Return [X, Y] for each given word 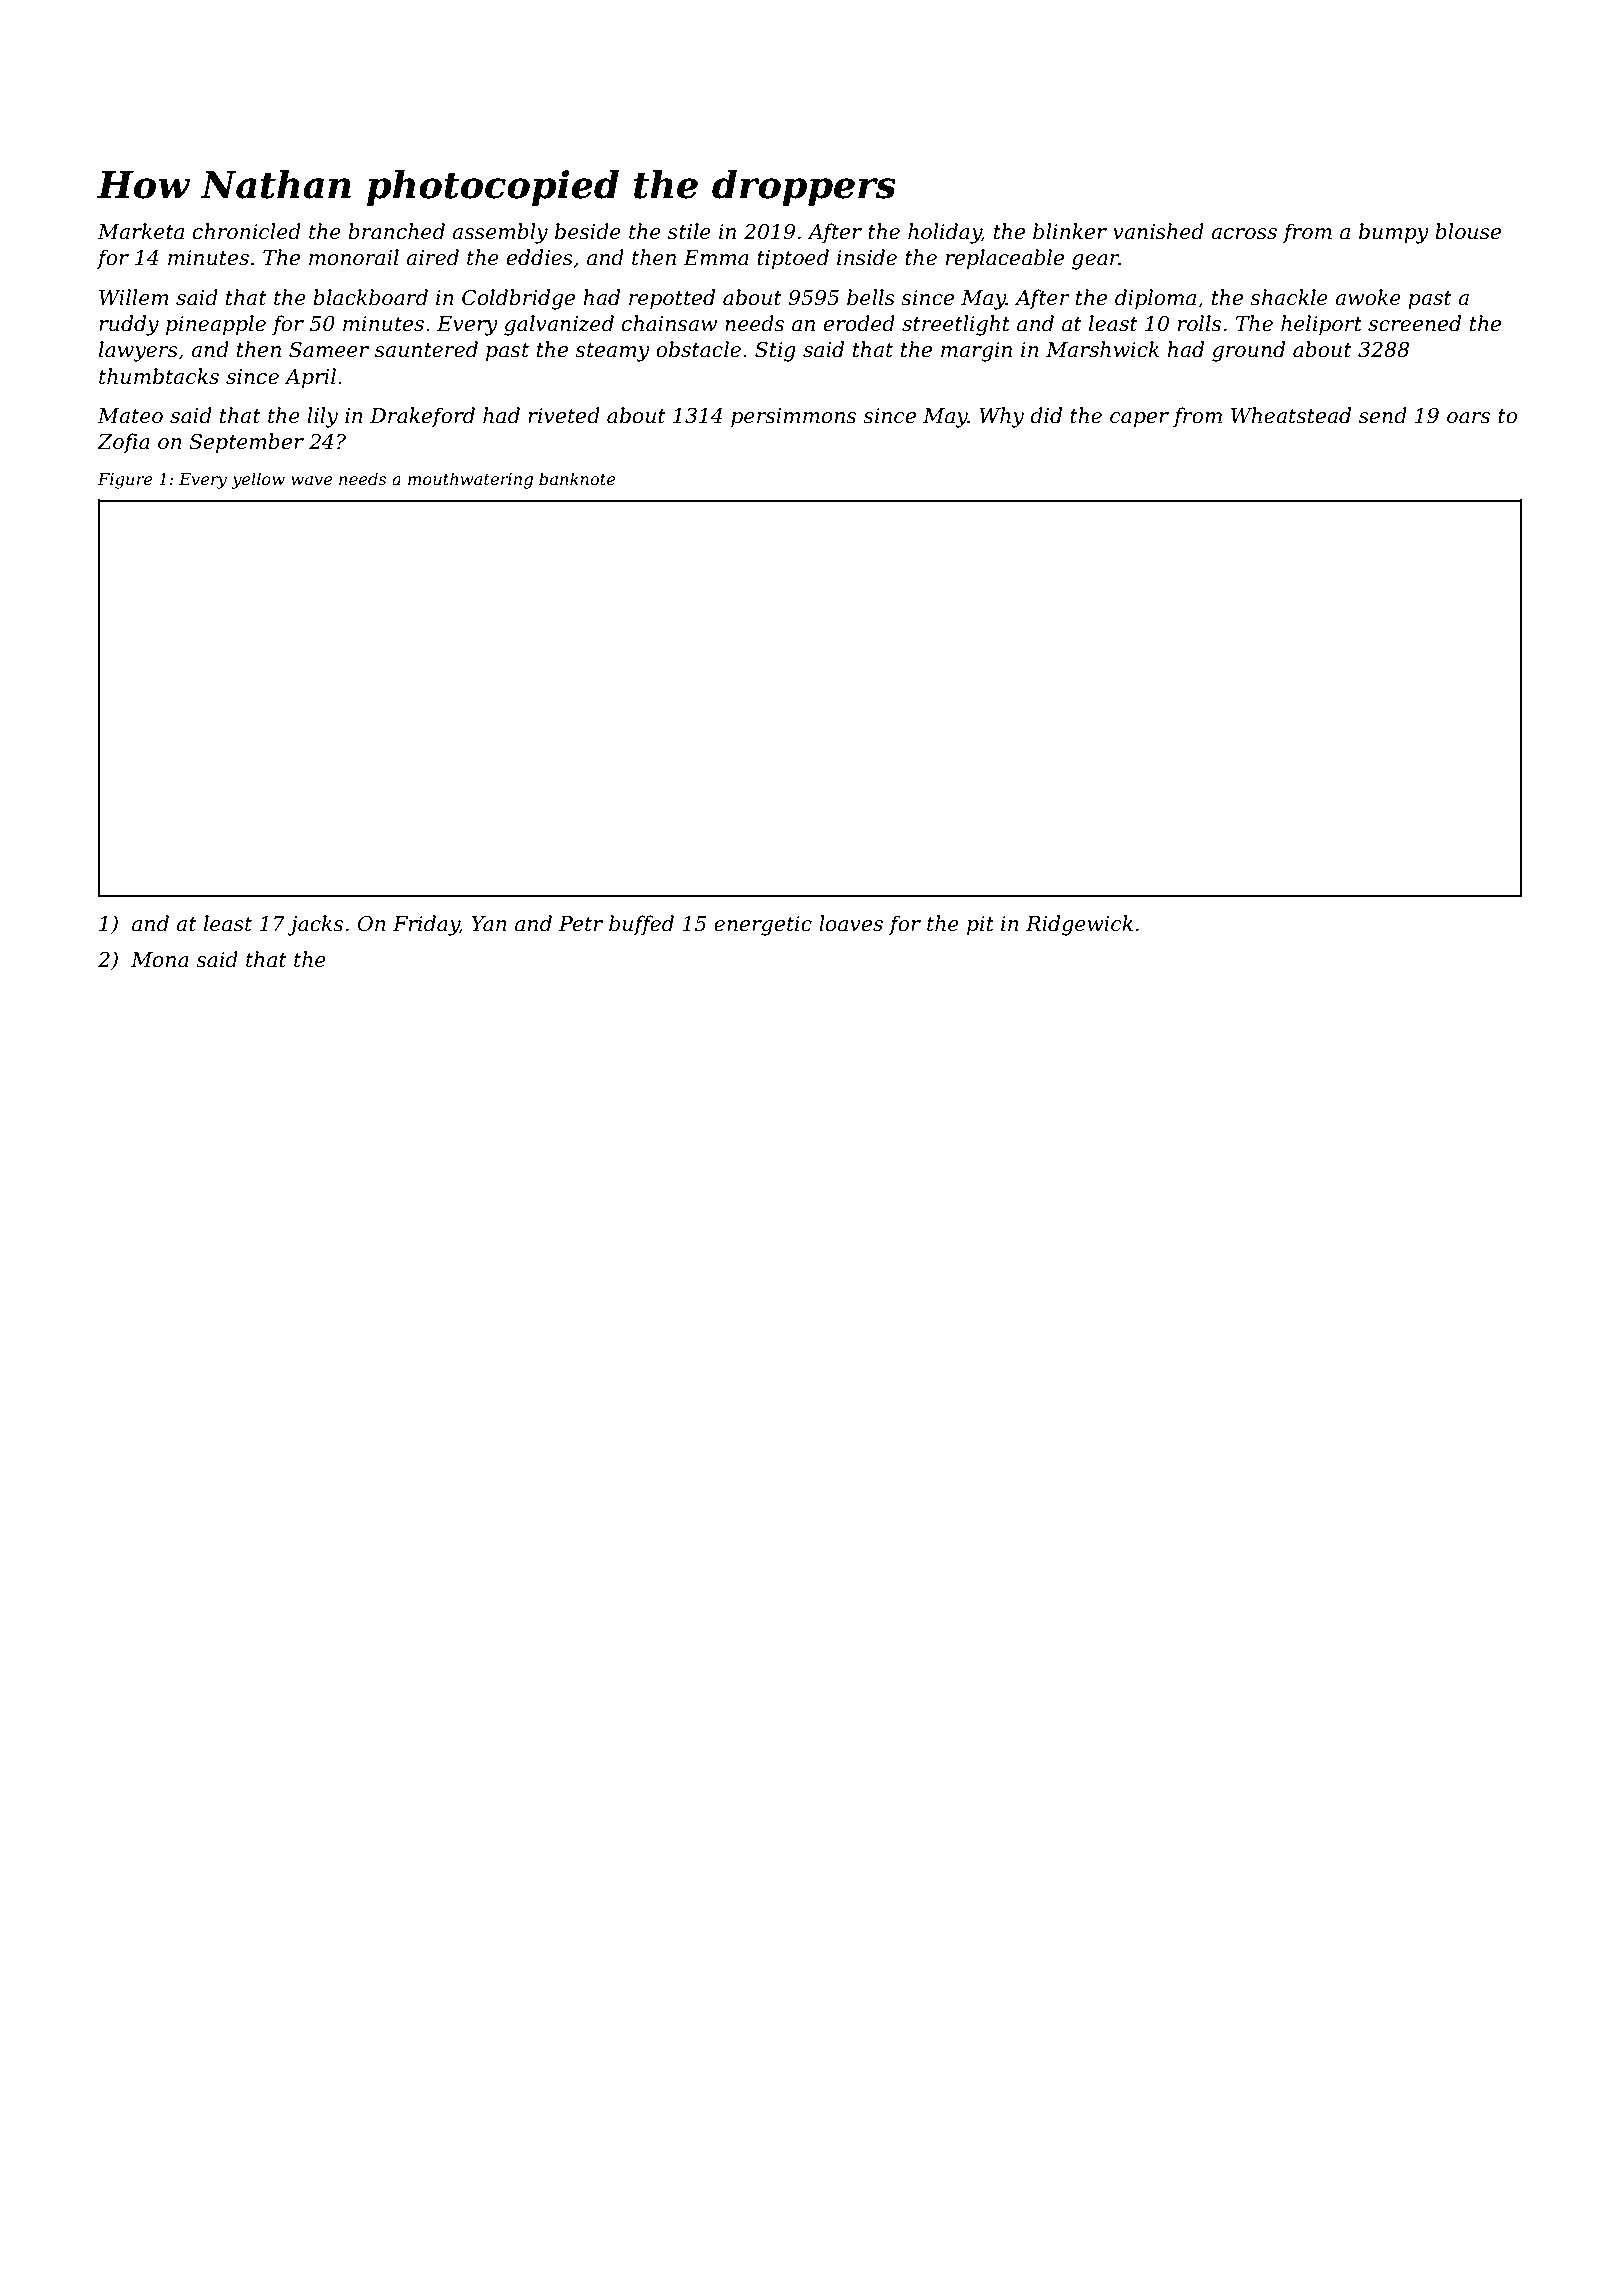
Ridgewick [1079, 925]
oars [1468, 418]
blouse [1468, 231]
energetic [763, 926]
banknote [577, 478]
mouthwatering [470, 480]
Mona [160, 960]
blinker [1070, 231]
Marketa [140, 231]
